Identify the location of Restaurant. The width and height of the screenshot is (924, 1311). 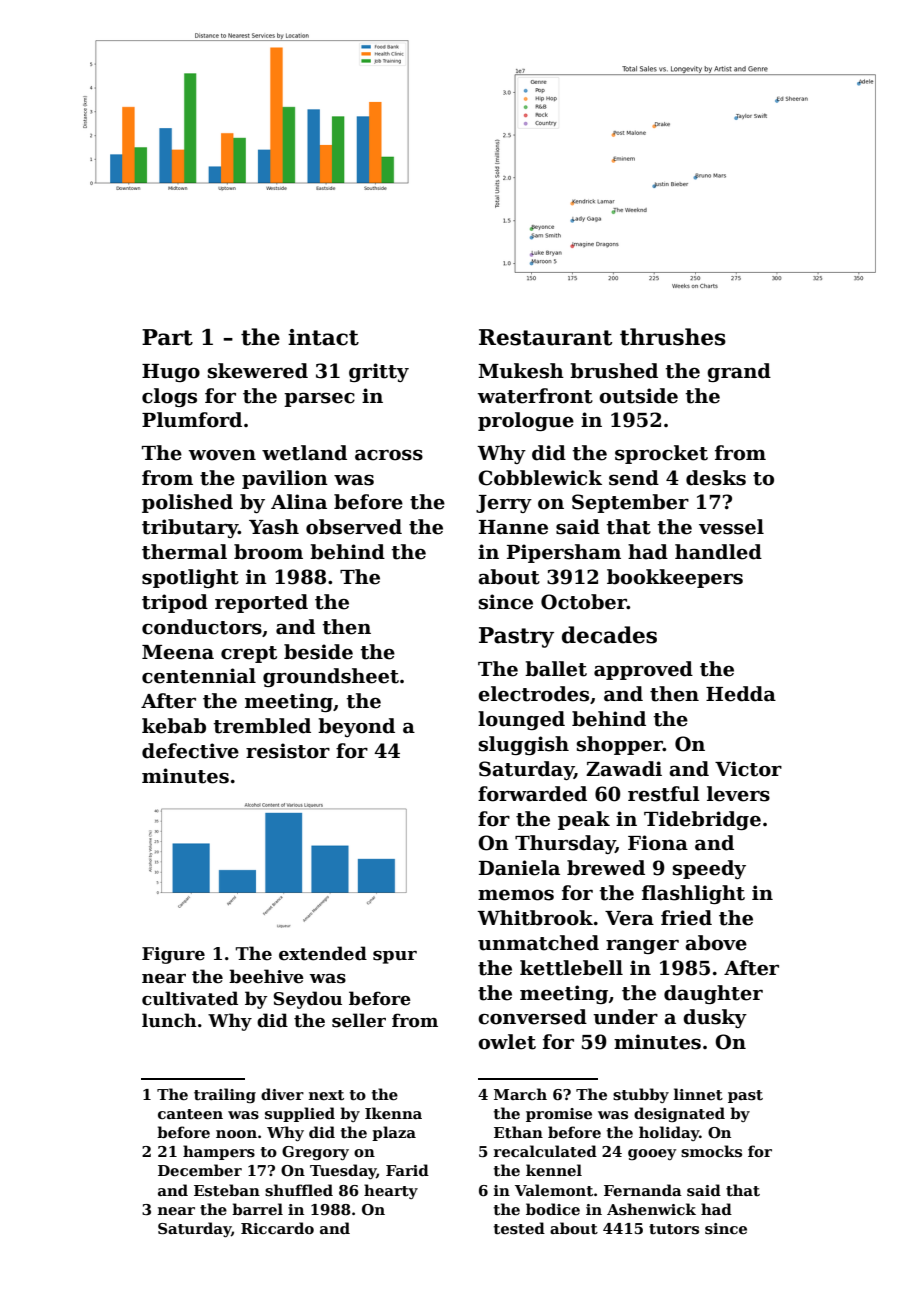
(545, 337).
